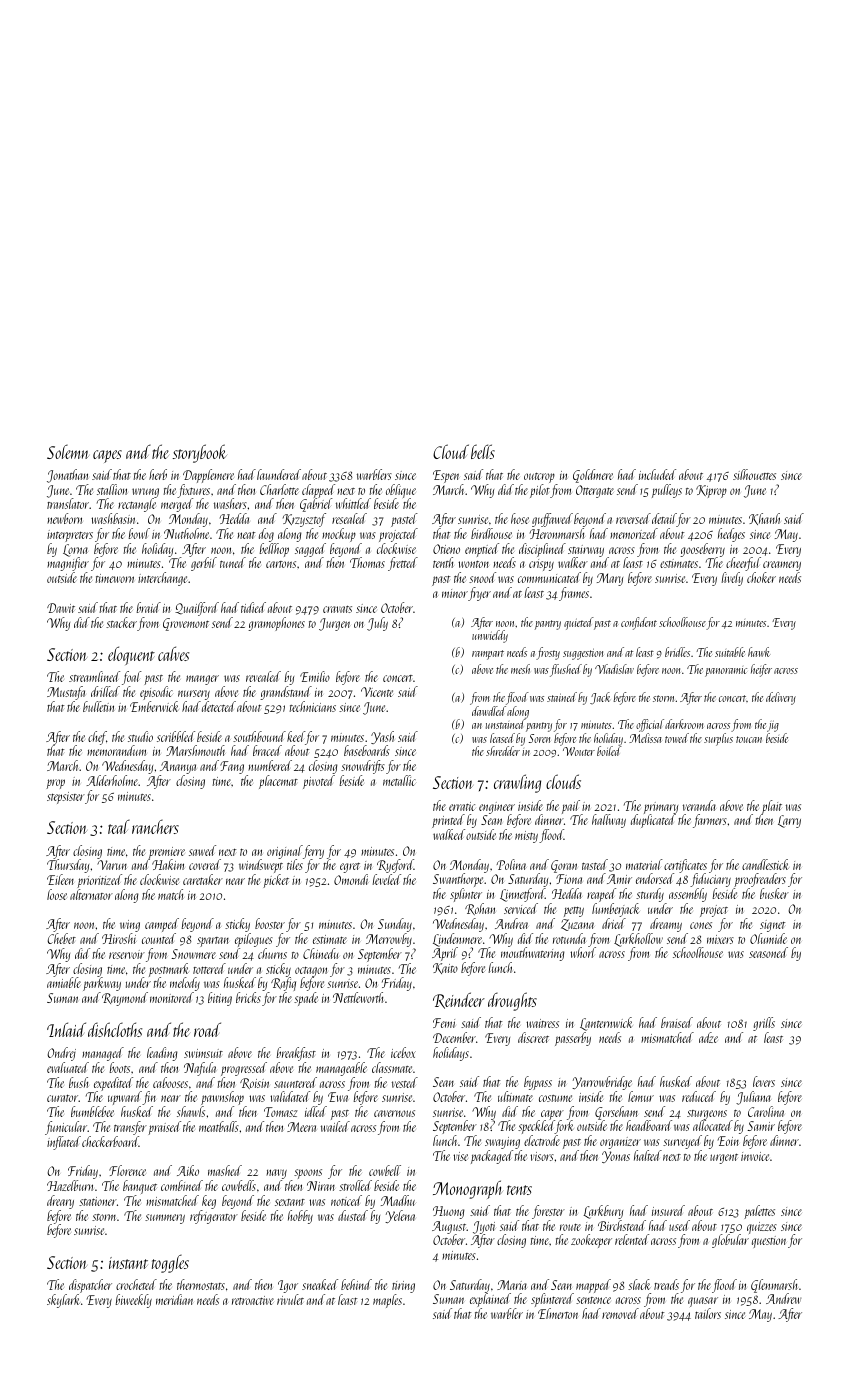 This screenshot has height=1400, width=849. Describe the element at coordinates (455, 593) in the screenshot. I see `minor` at that location.
